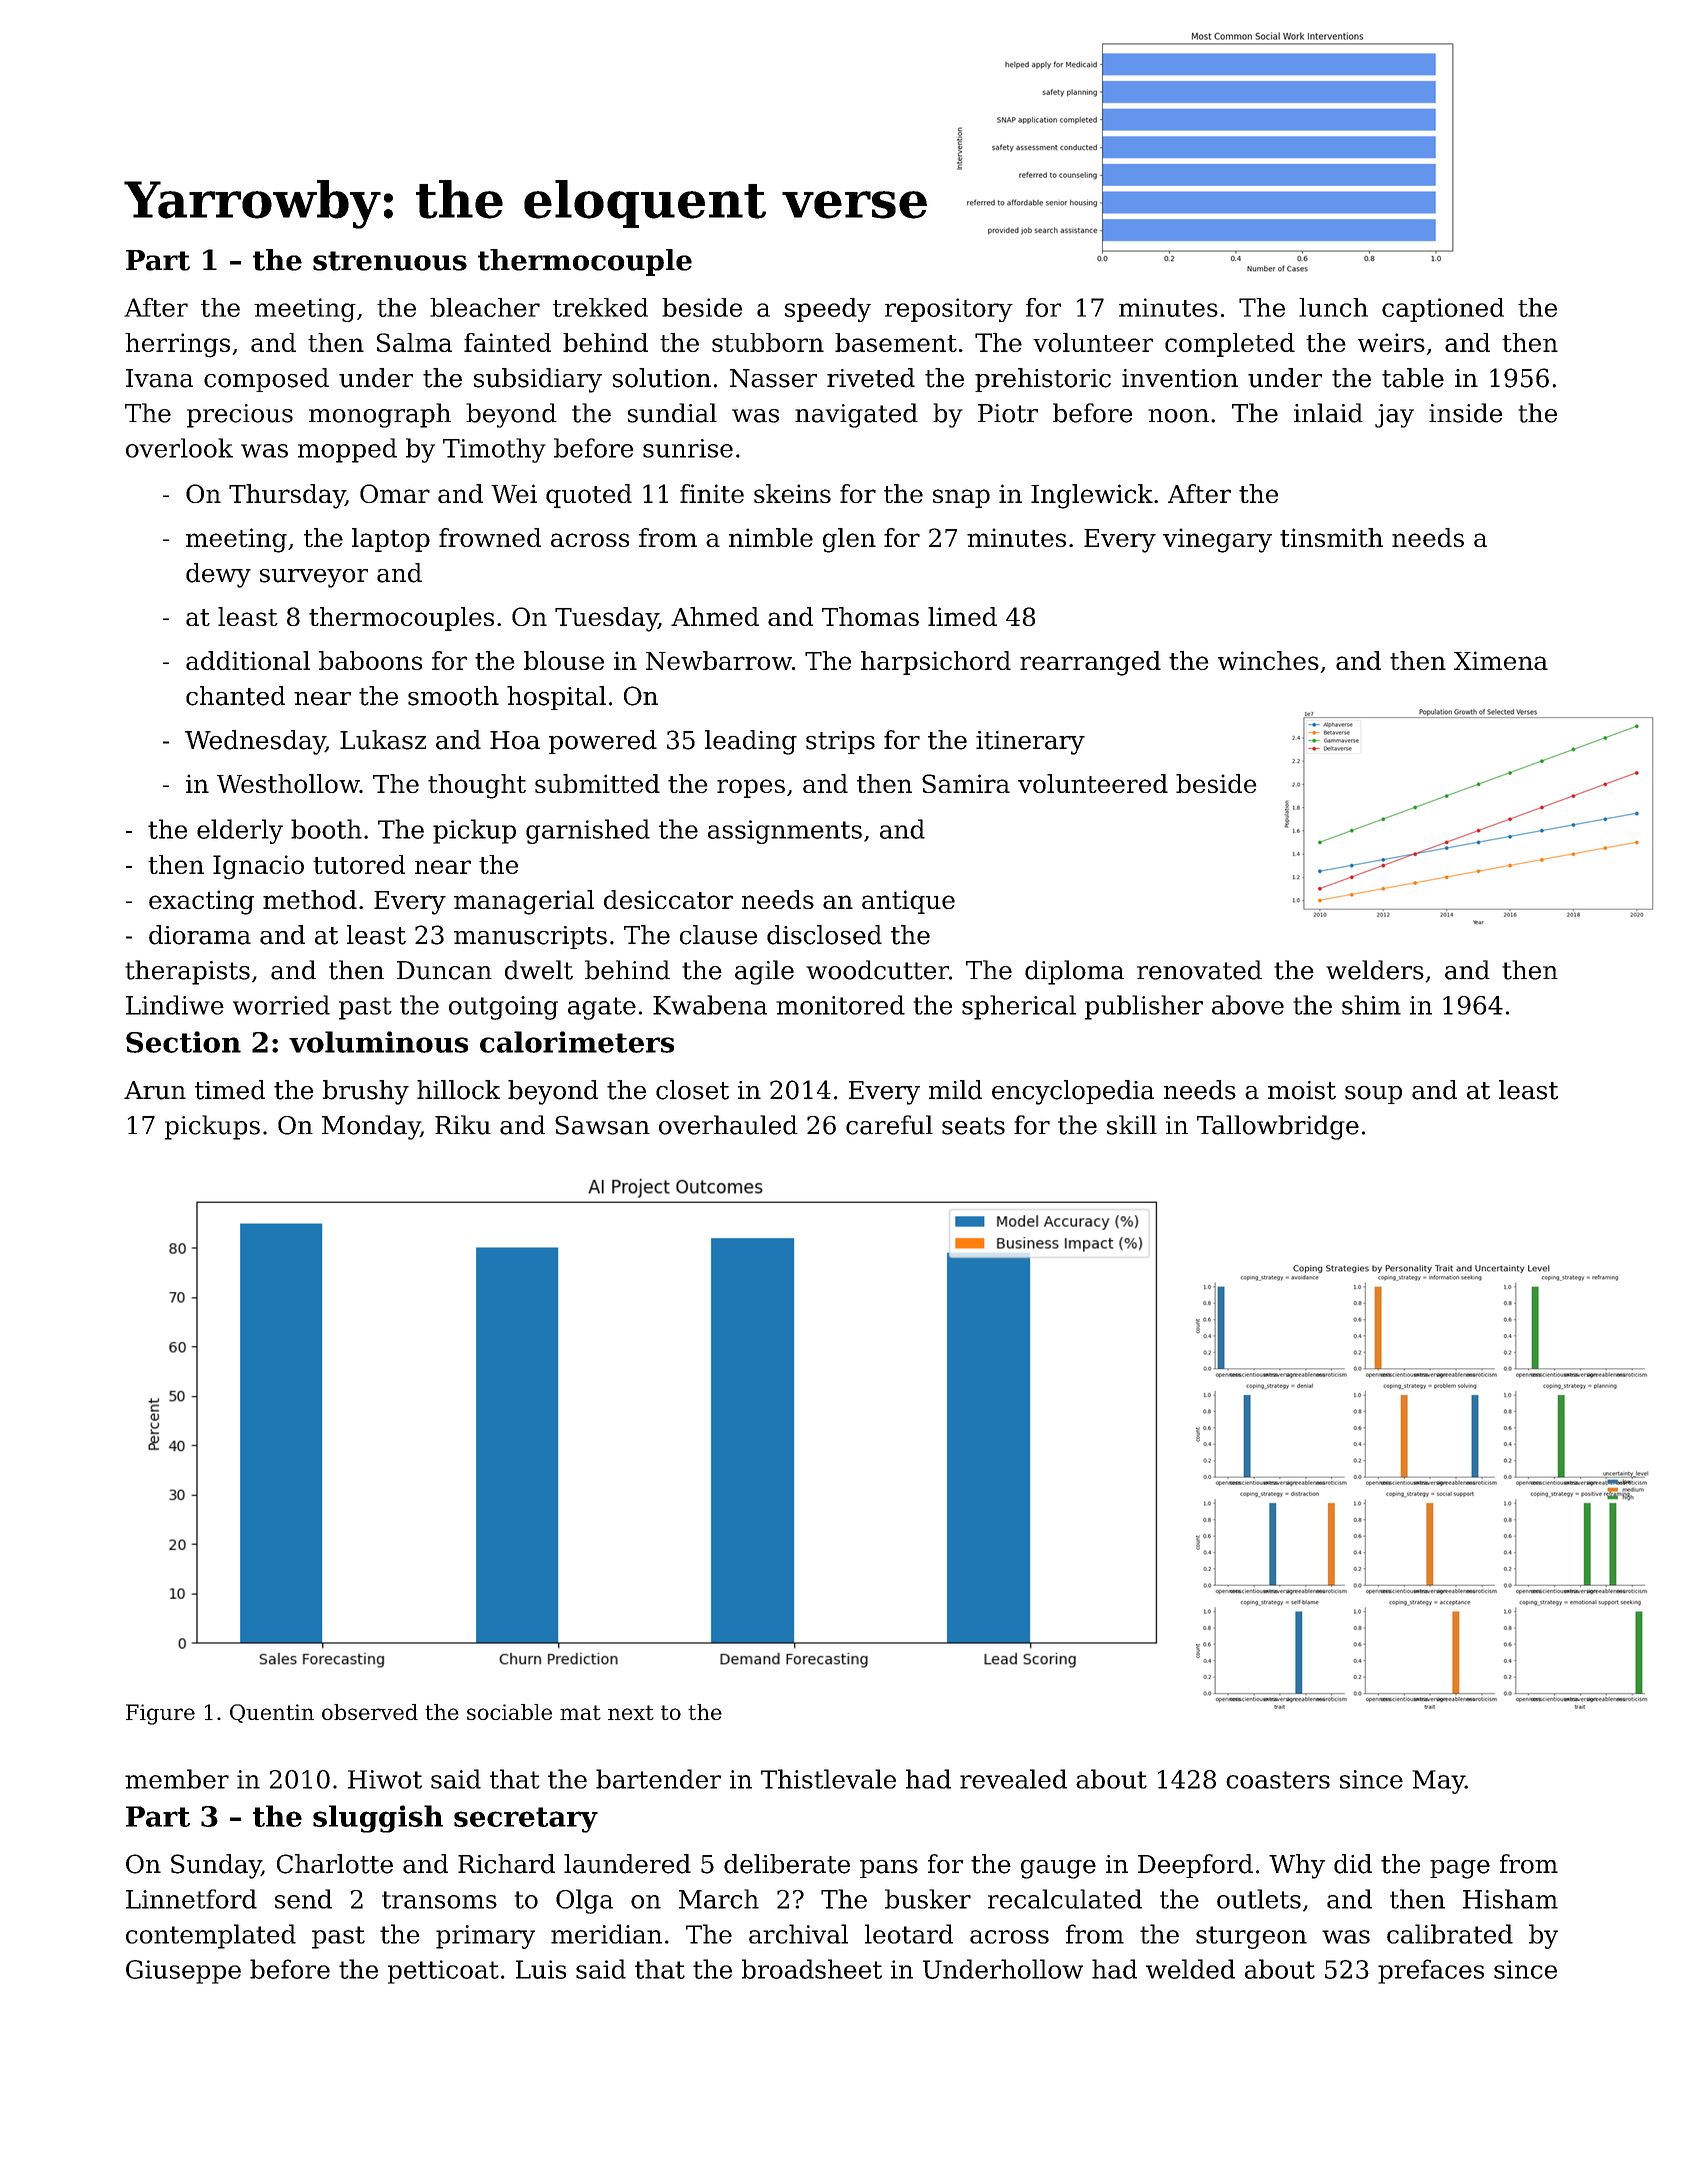 The width and height of the screenshot is (1683, 2178). I want to click on petticoat, so click(443, 1972).
